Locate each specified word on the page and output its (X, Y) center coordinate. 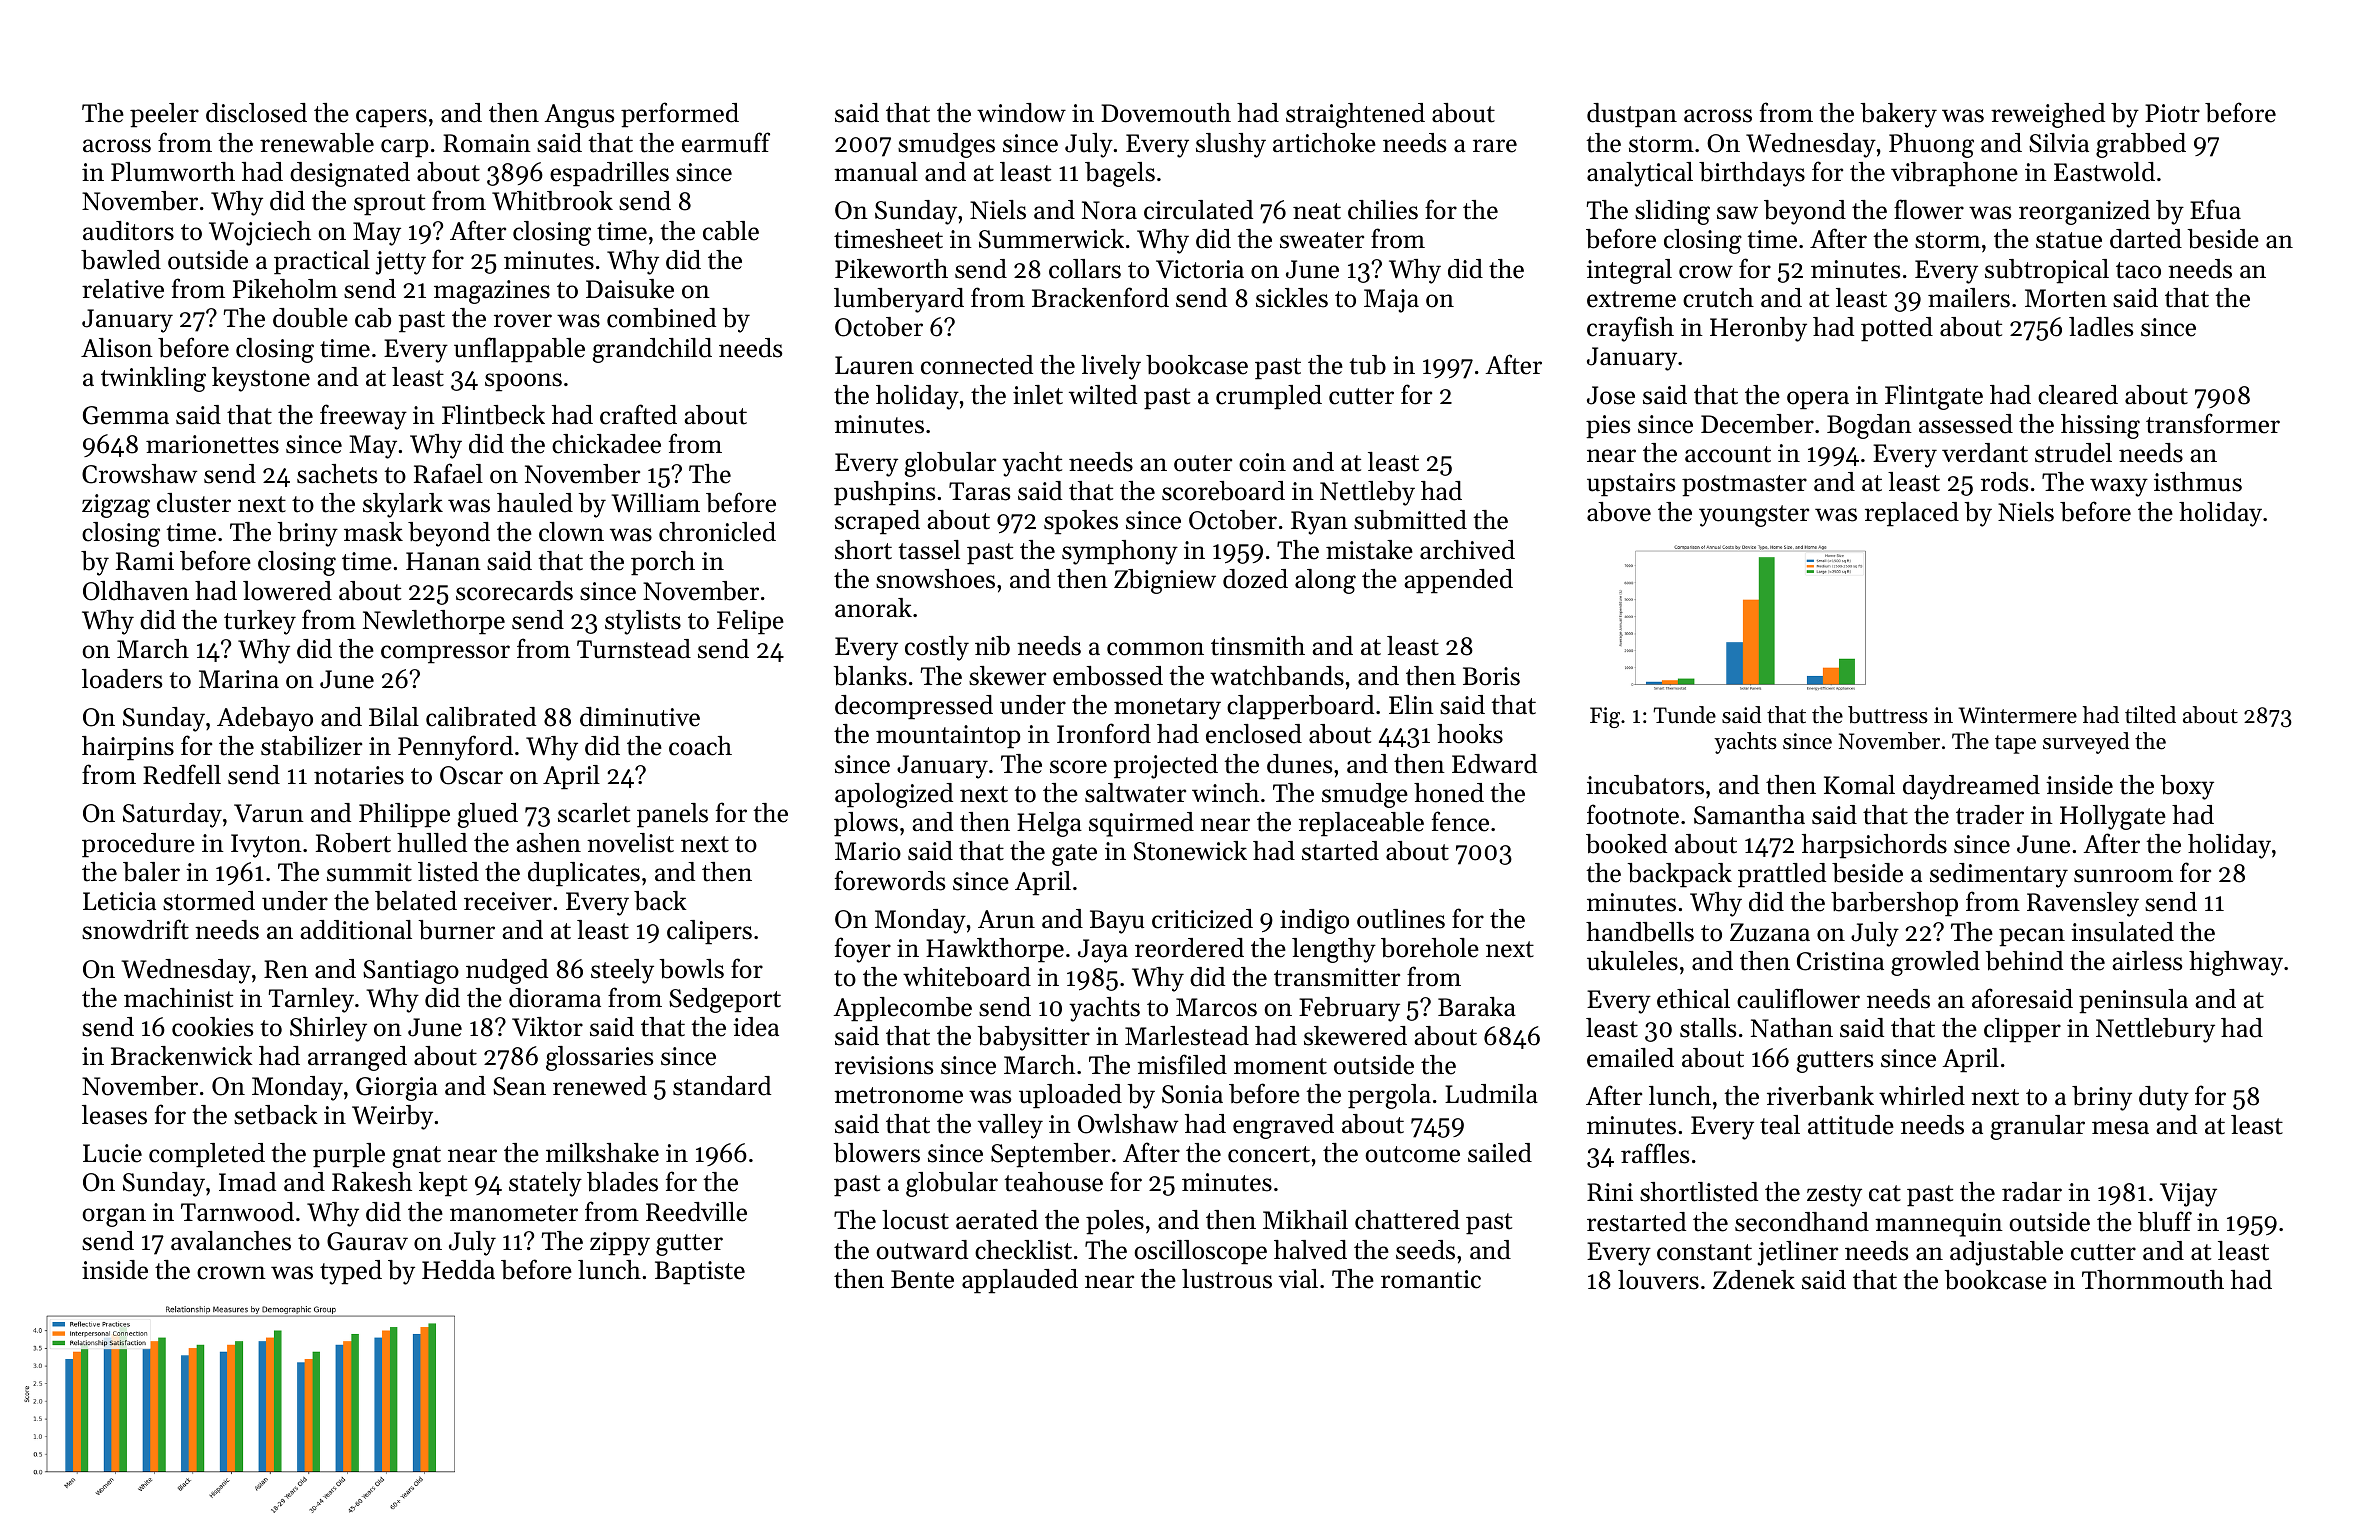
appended (1459, 581)
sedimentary (1999, 875)
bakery (1898, 115)
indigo (1314, 921)
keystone (261, 379)
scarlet (594, 813)
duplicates (584, 874)
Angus (579, 116)
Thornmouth (2153, 1280)
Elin (1411, 704)
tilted (2150, 715)
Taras (979, 491)
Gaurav (367, 1241)
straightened (1355, 115)
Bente (922, 1279)
